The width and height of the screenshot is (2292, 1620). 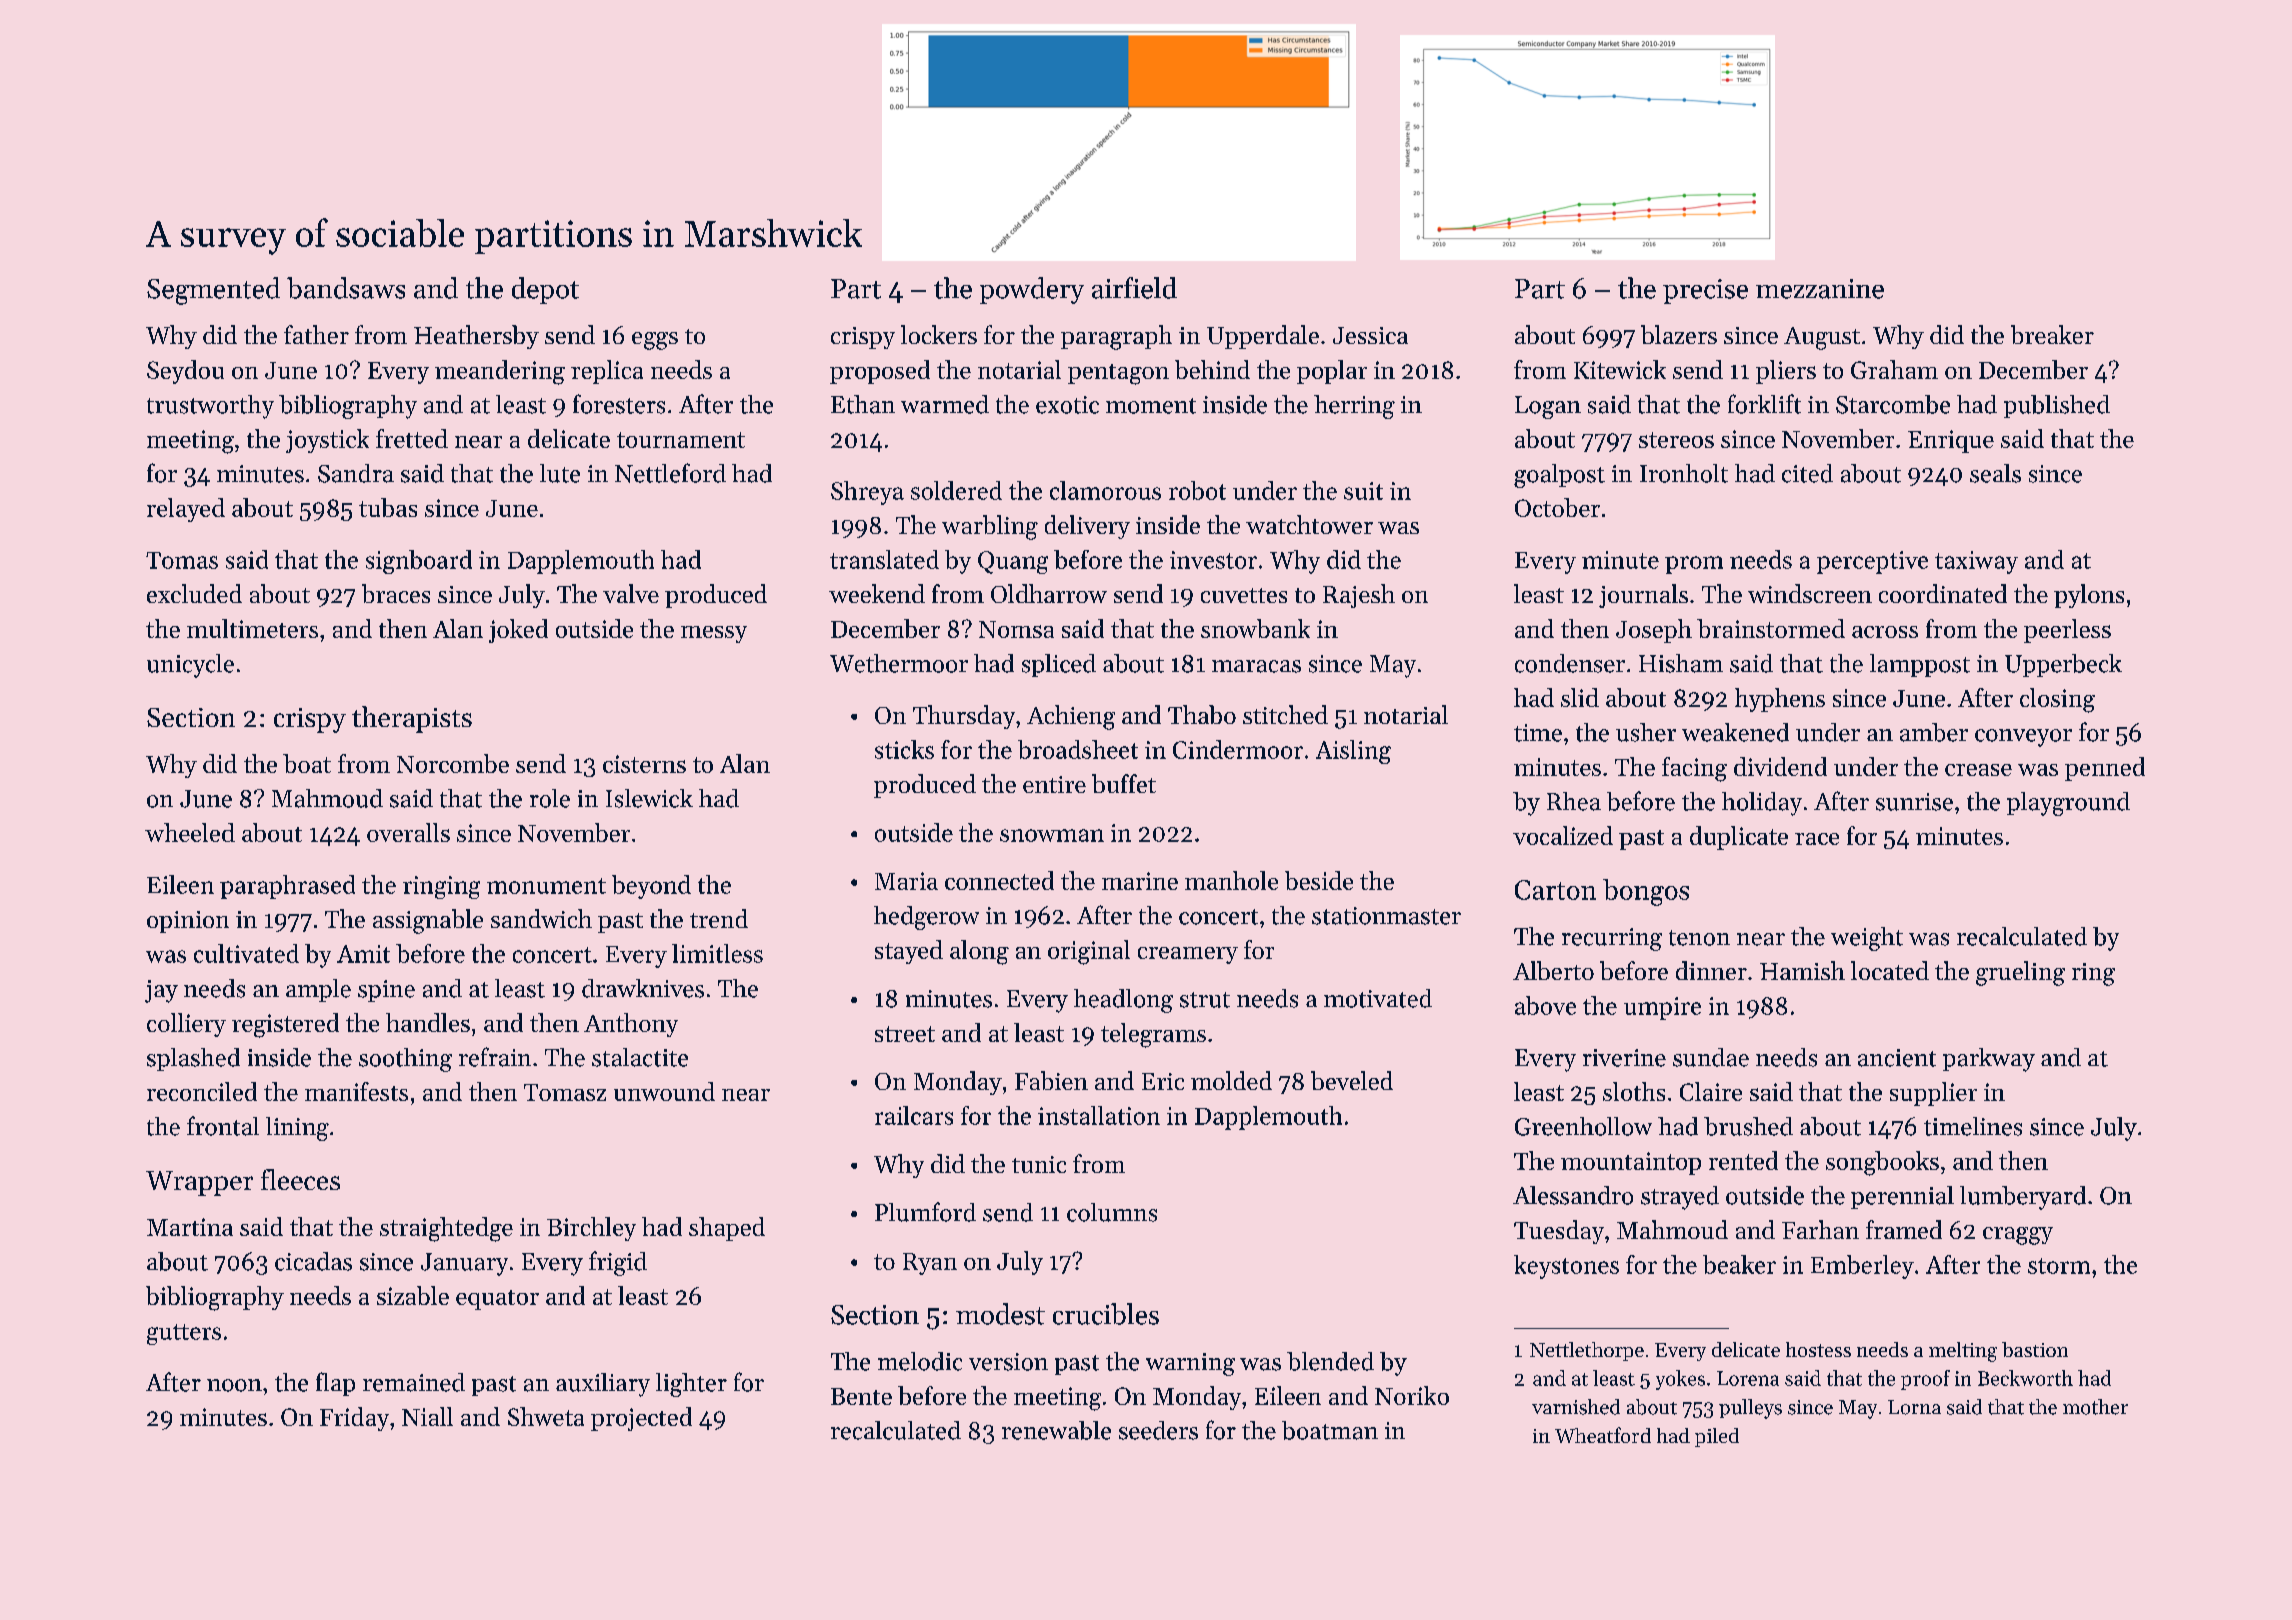 What do you see at coordinates (1378, 998) in the screenshot?
I see `motivated` at bounding box center [1378, 998].
